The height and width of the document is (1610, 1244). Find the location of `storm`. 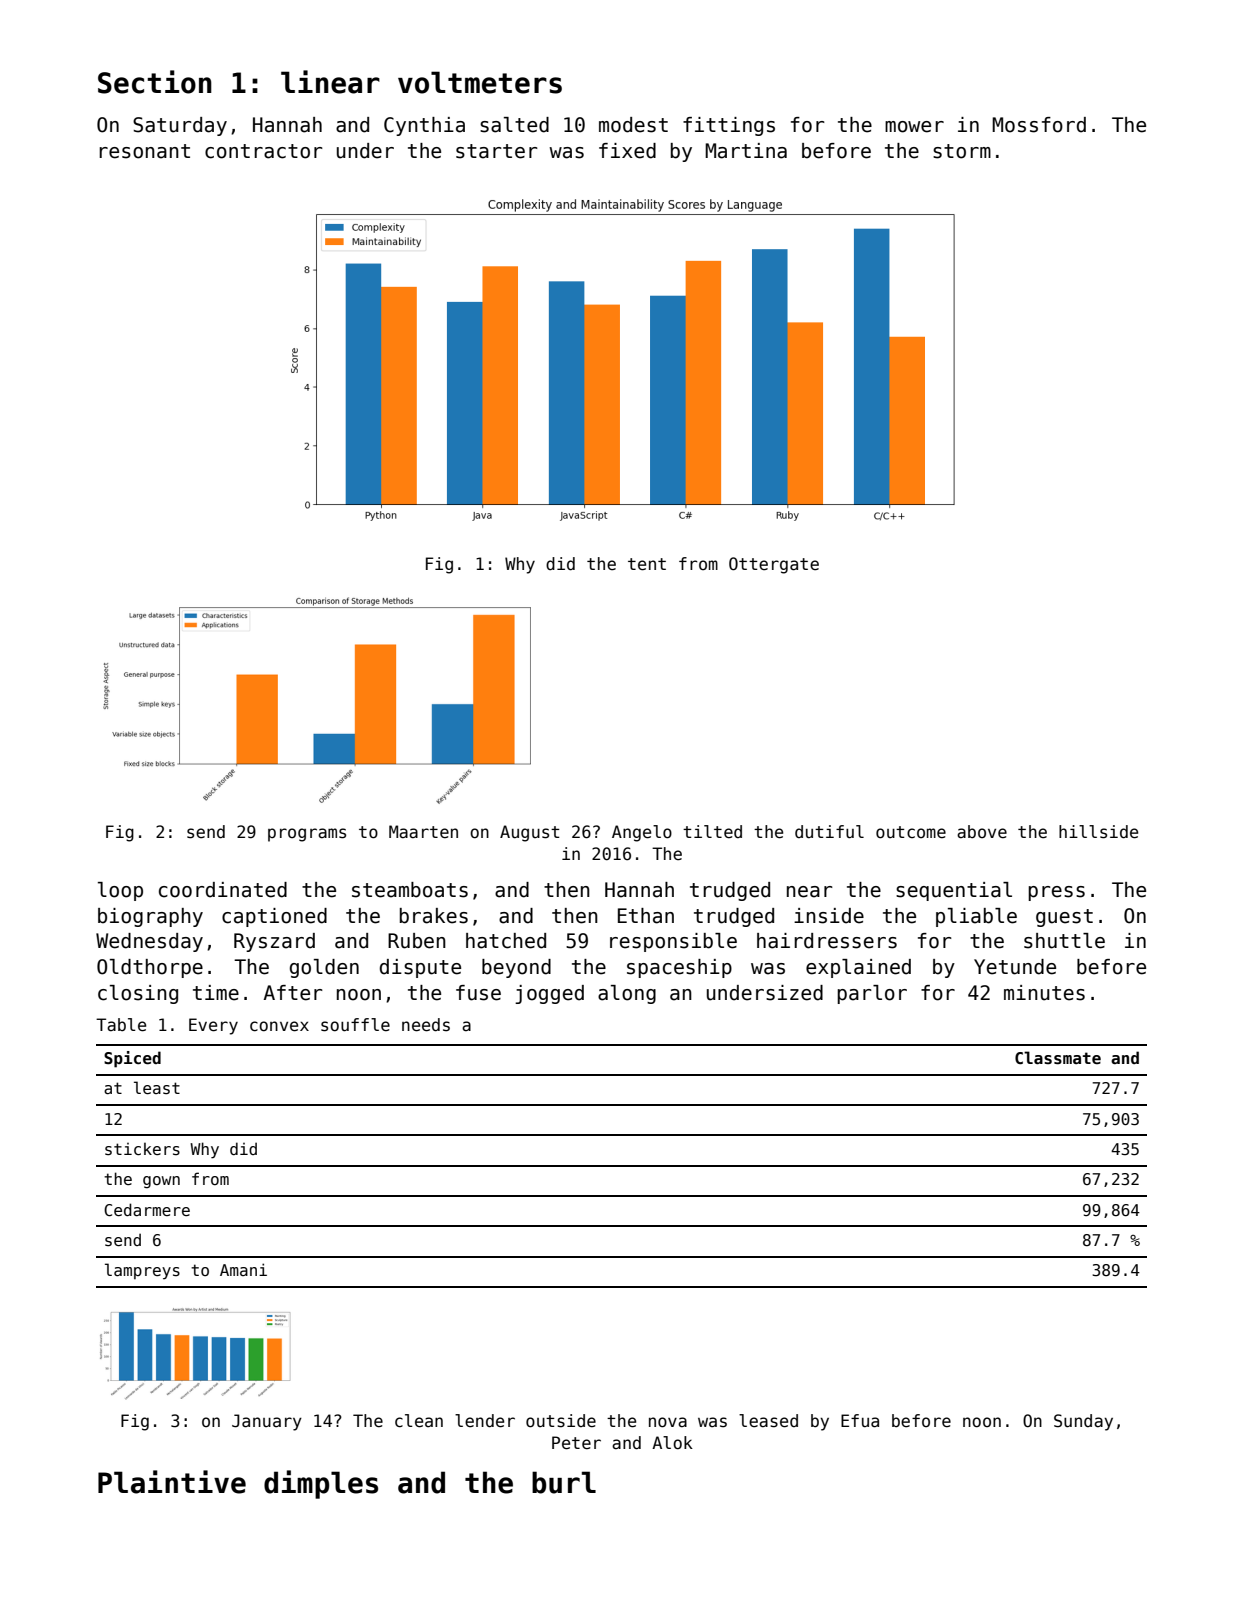

storm is located at coordinates (962, 151).
